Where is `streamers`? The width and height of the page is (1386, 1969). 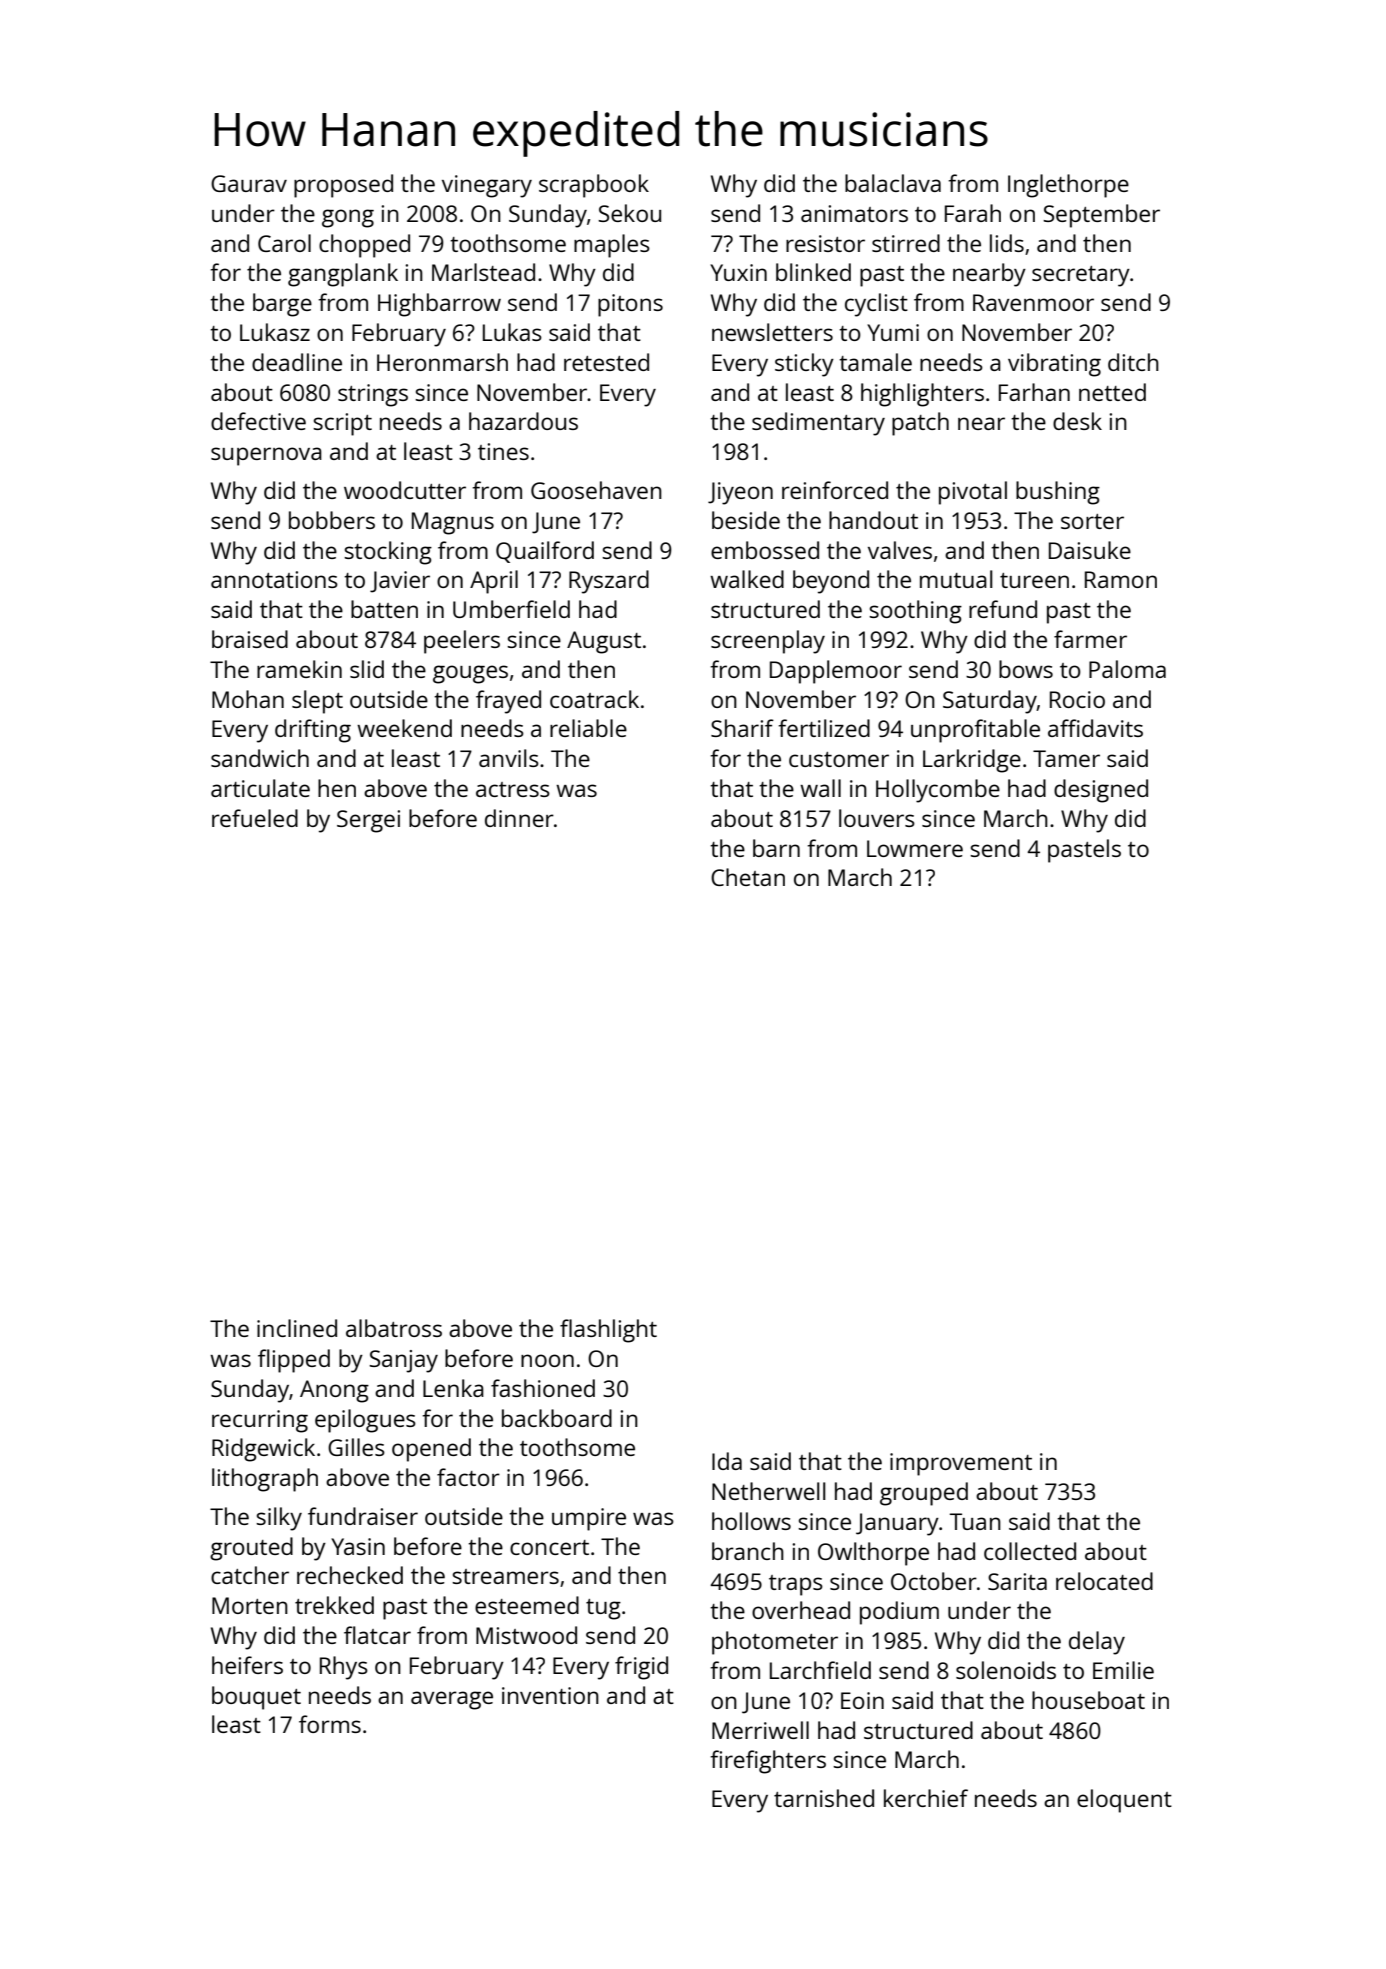
streamers is located at coordinates (505, 1576).
